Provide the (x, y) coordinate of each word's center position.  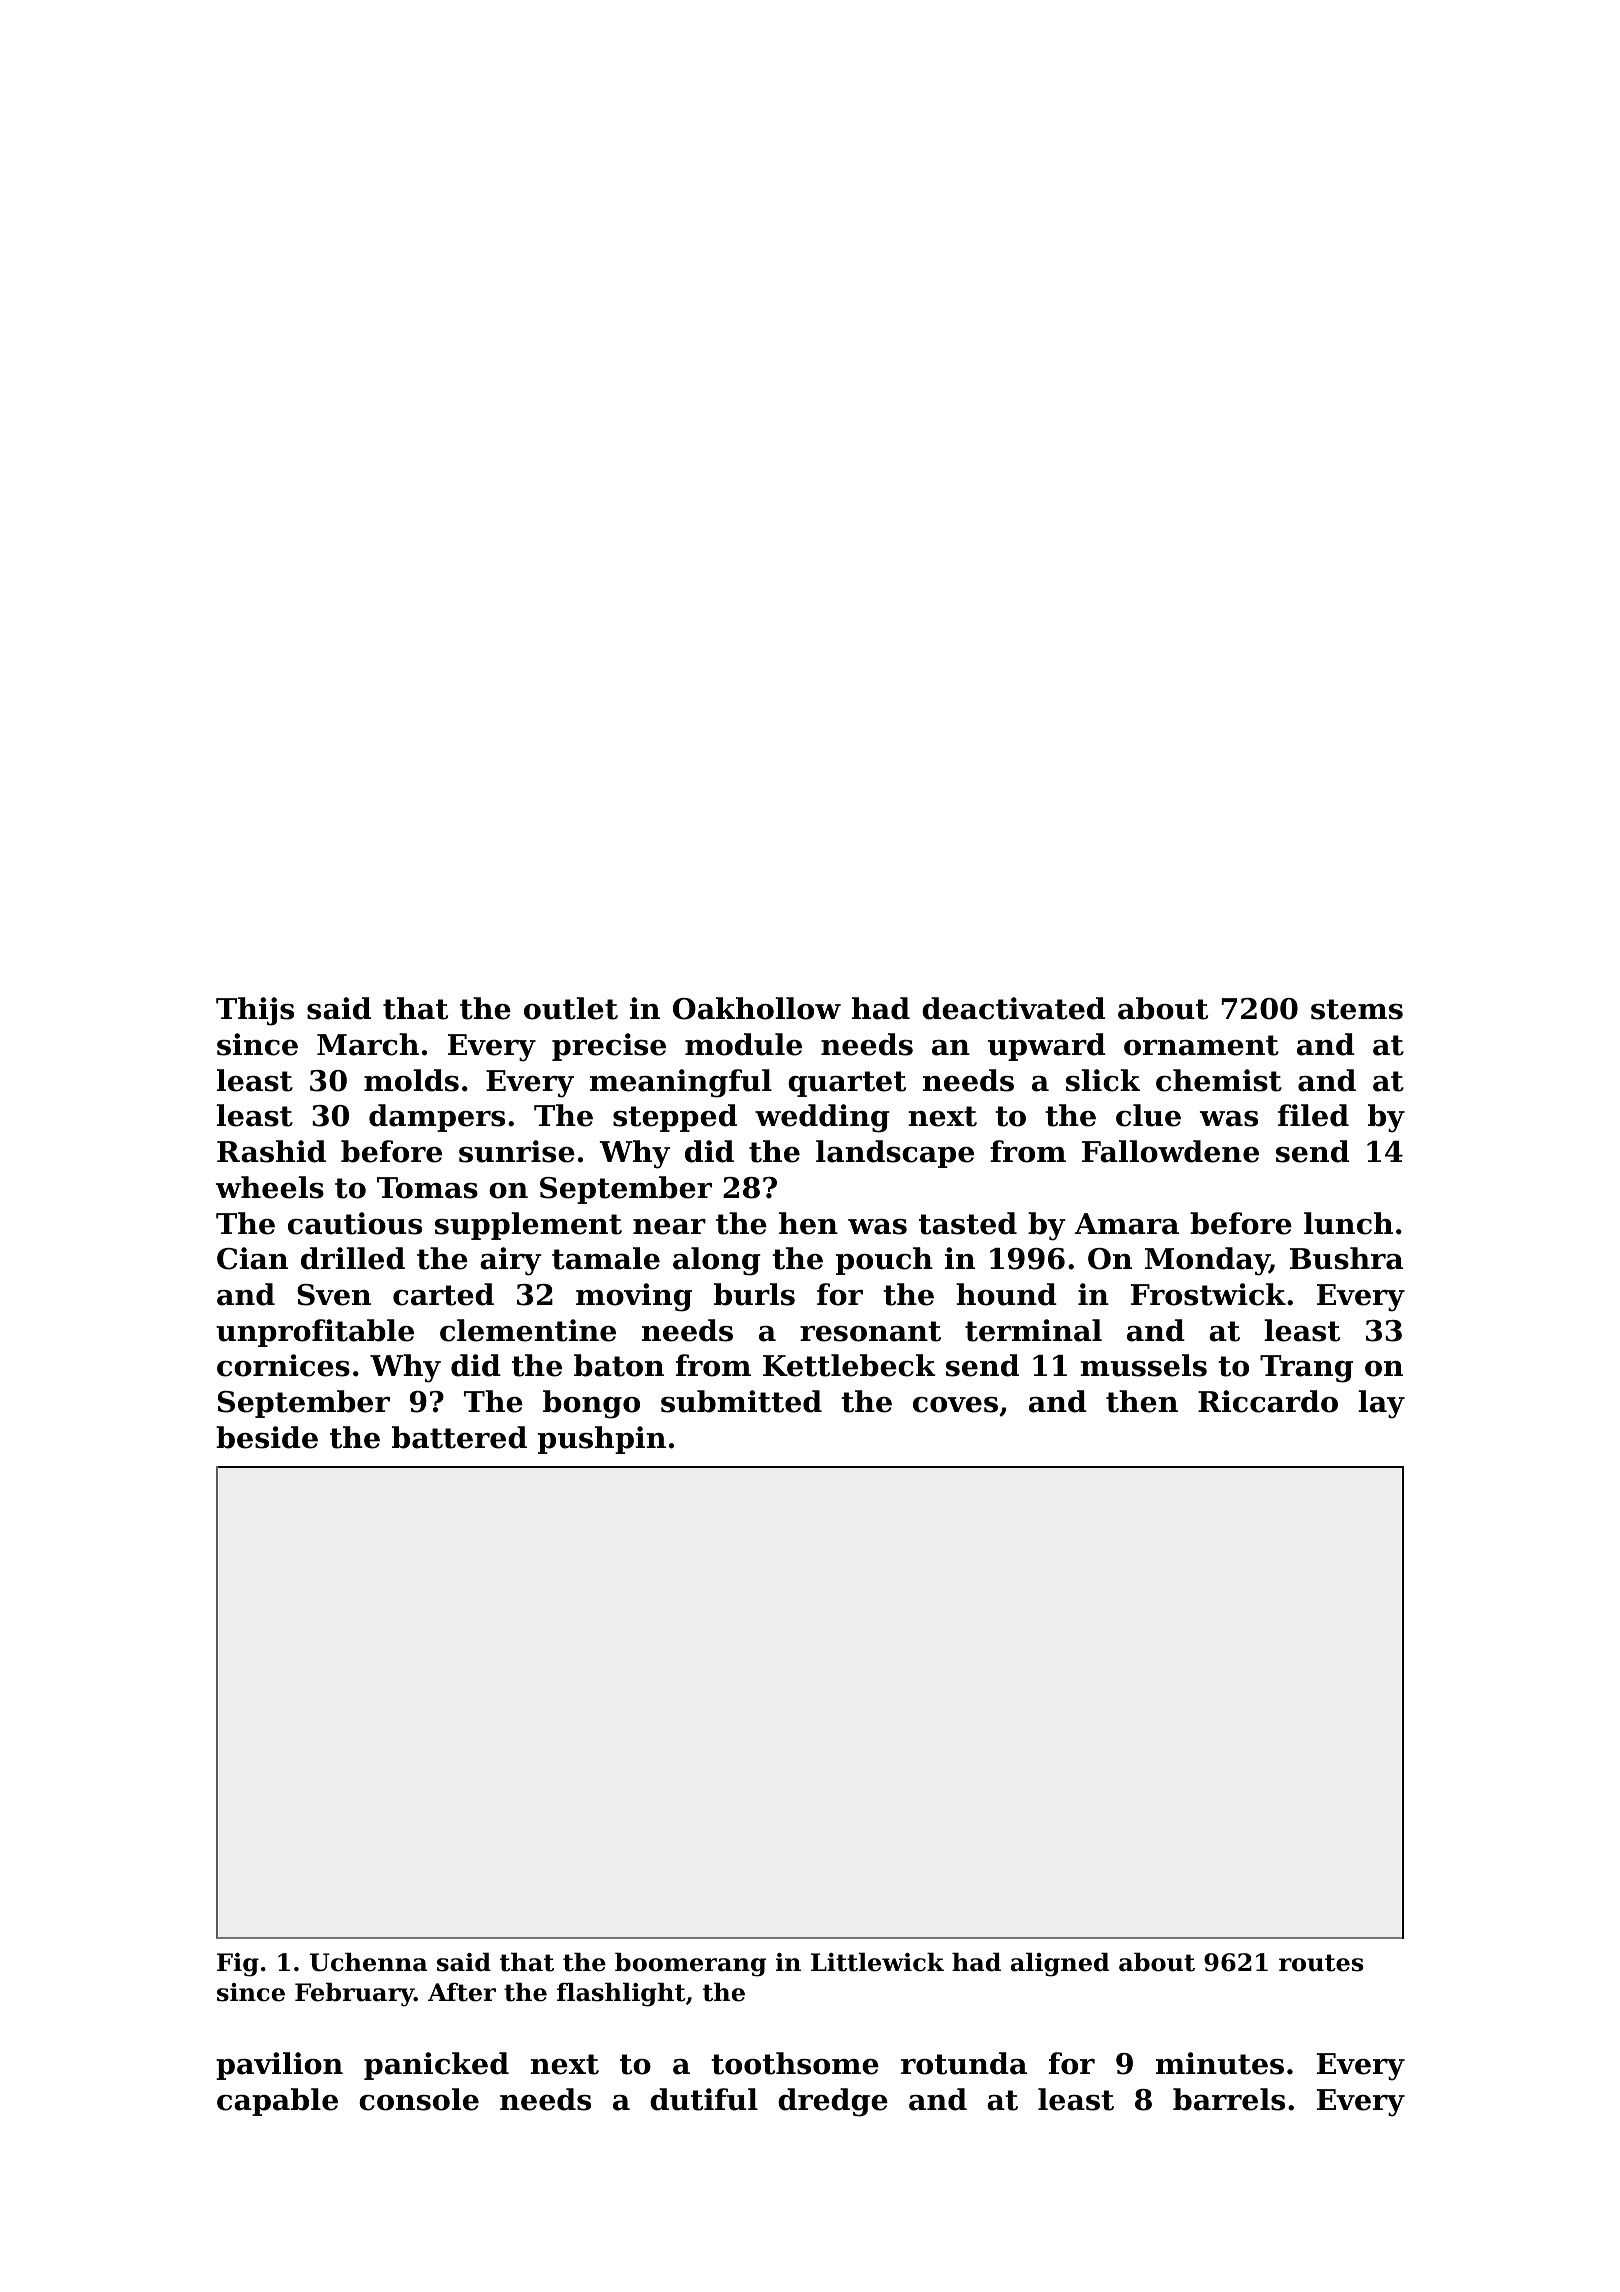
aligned (1060, 1964)
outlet (571, 1008)
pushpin (602, 1440)
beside (267, 1437)
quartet (847, 1084)
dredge (833, 2102)
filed (1313, 1115)
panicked (436, 2066)
